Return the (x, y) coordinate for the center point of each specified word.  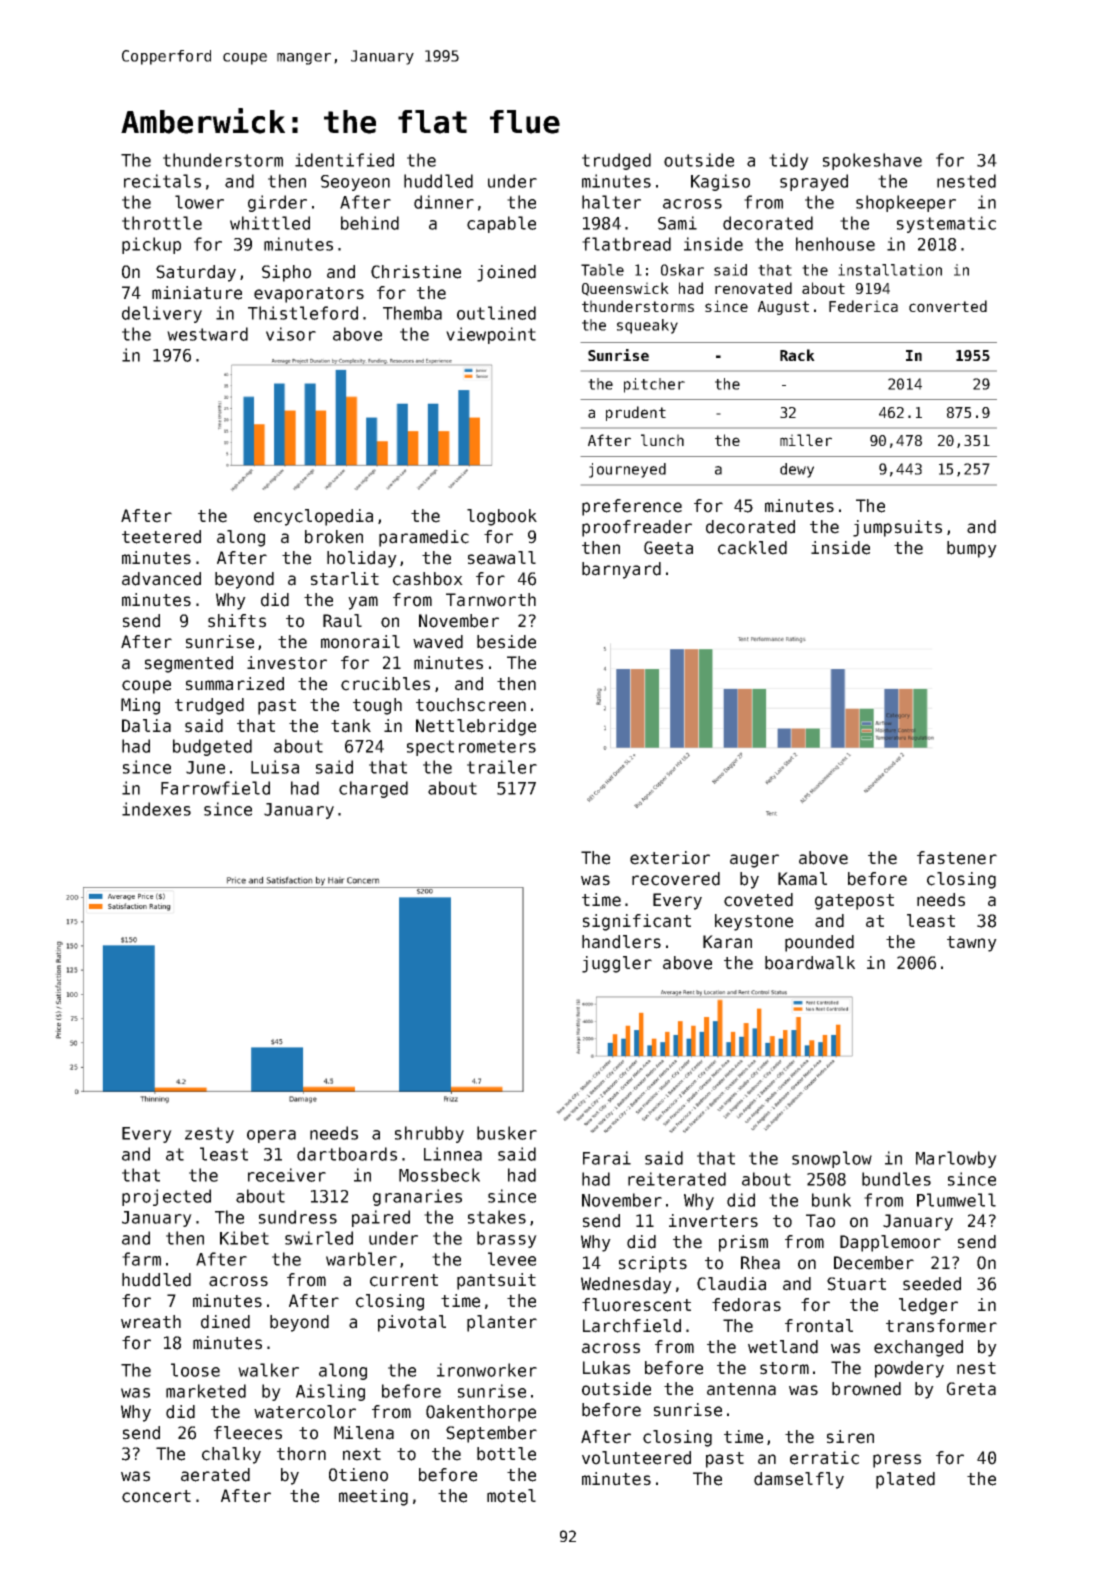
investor (287, 663)
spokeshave (872, 161)
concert (156, 1496)
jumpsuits (897, 528)
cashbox (428, 579)
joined (506, 273)
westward (207, 334)
